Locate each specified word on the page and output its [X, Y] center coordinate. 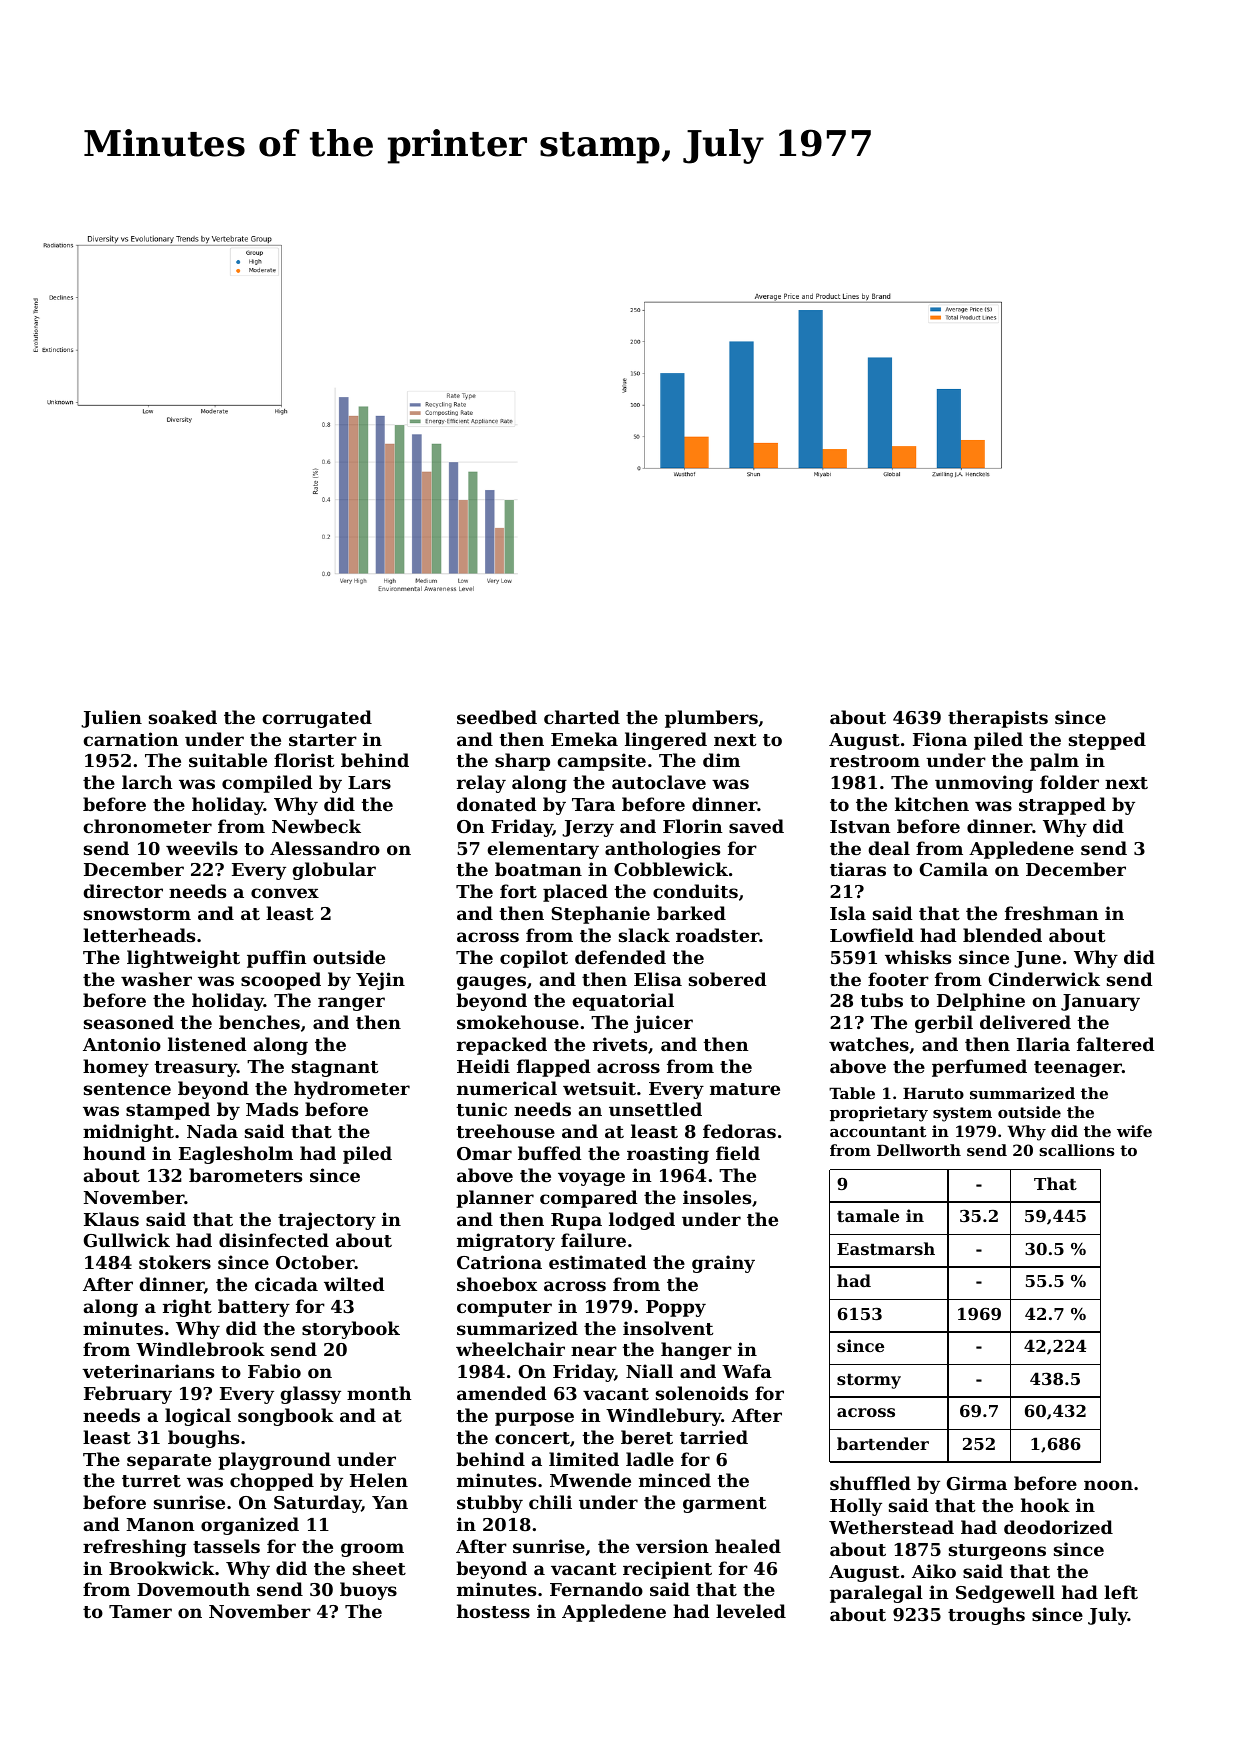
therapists [998, 719]
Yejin [380, 981]
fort [518, 891]
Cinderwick [1044, 979]
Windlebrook [200, 1349]
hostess [493, 1611]
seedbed [497, 717]
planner [495, 1199]
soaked [183, 717]
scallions [1076, 1150]
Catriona [499, 1262]
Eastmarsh [886, 1248]
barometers [245, 1175]
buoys [368, 1591]
